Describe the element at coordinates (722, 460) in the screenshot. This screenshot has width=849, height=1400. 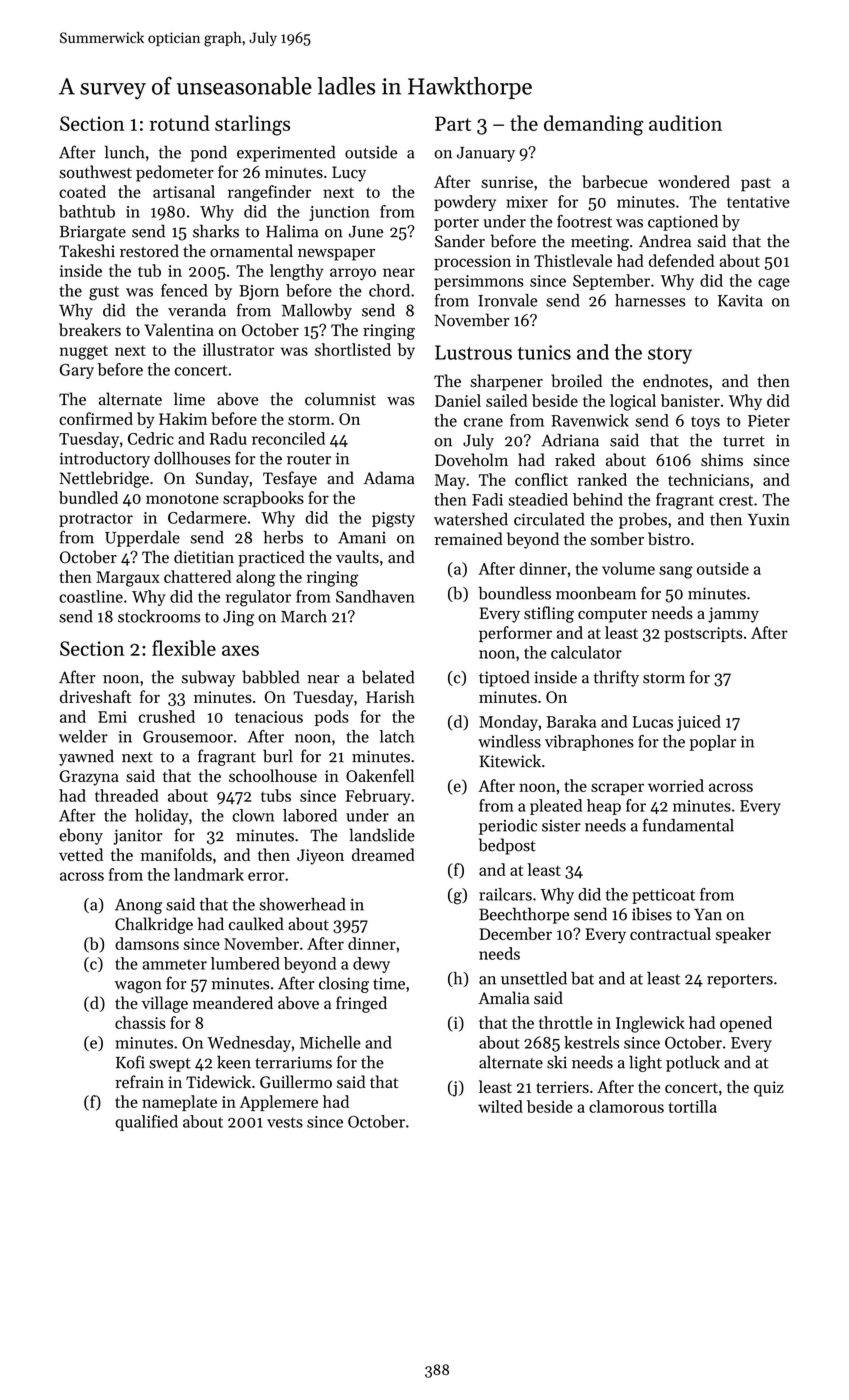
I see `shims` at that location.
